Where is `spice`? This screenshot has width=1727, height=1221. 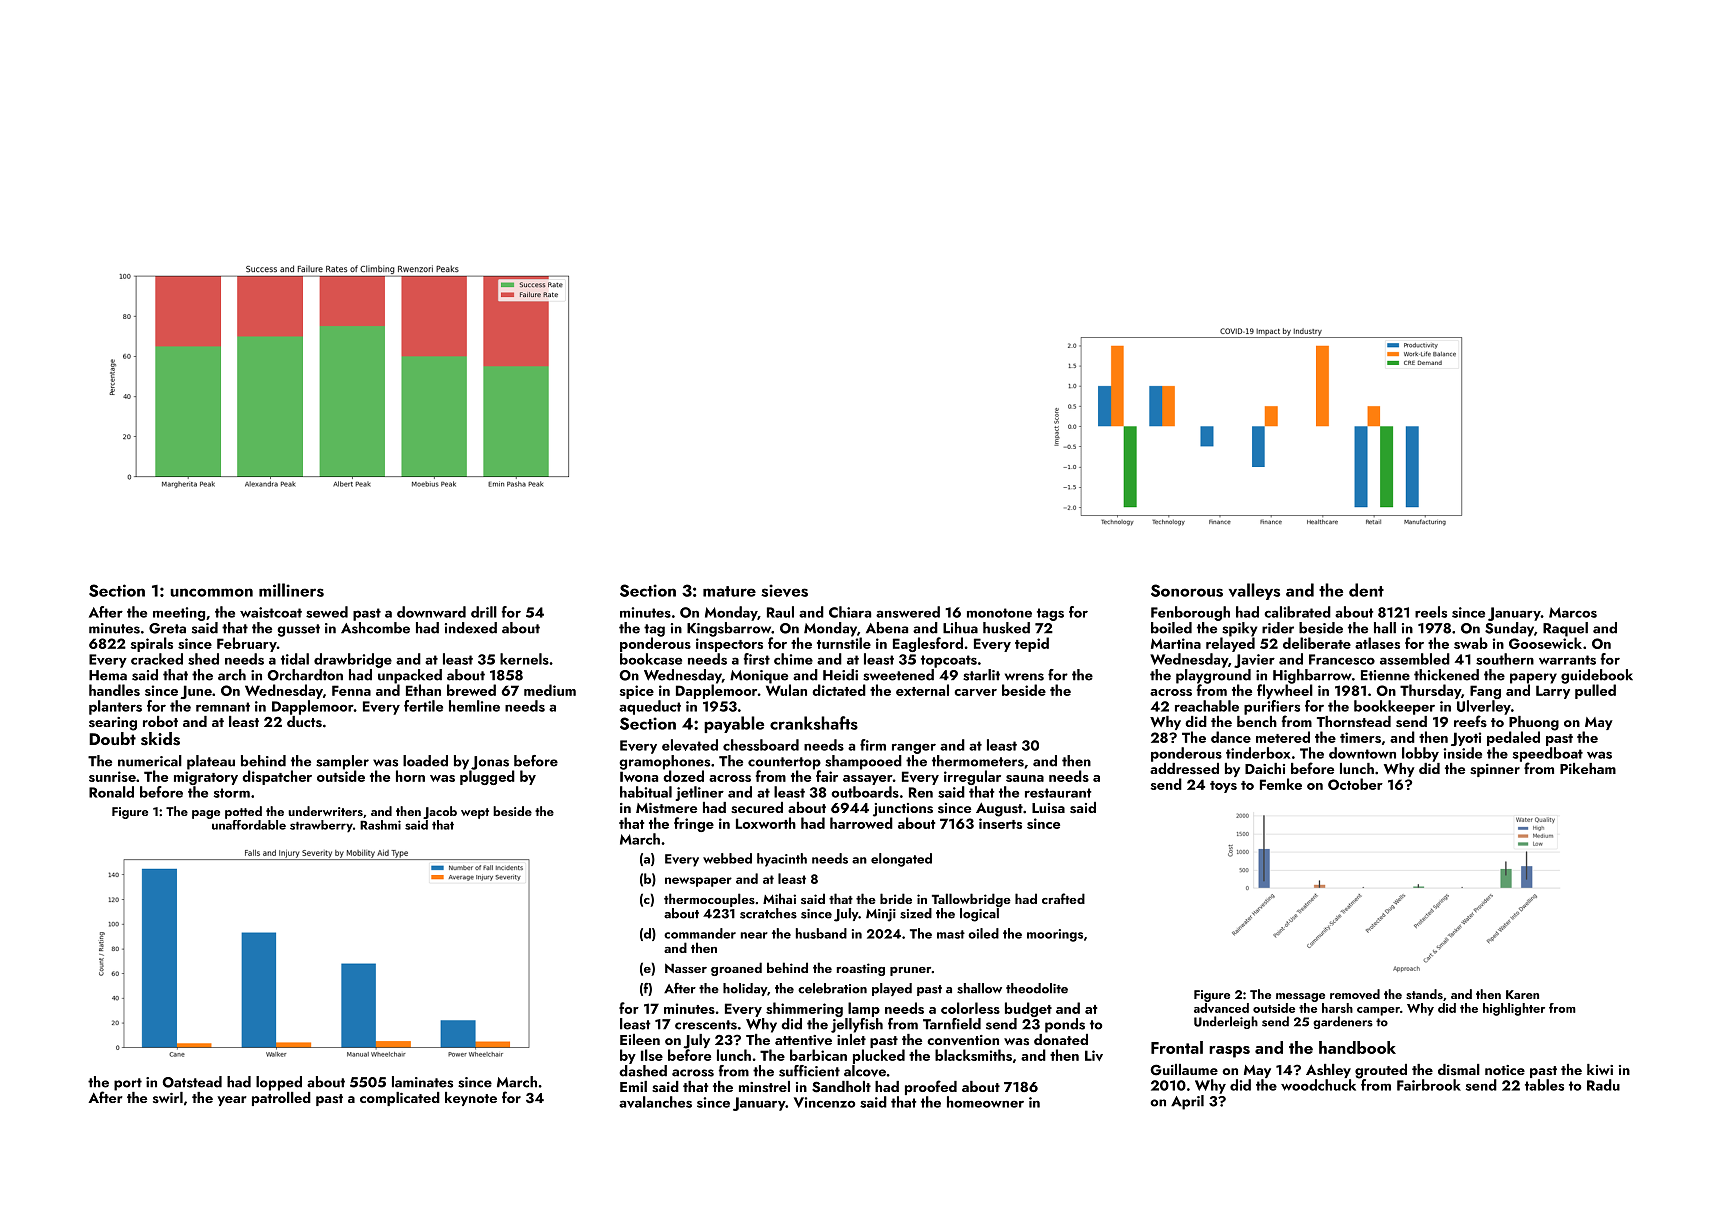
spice is located at coordinates (637, 692).
